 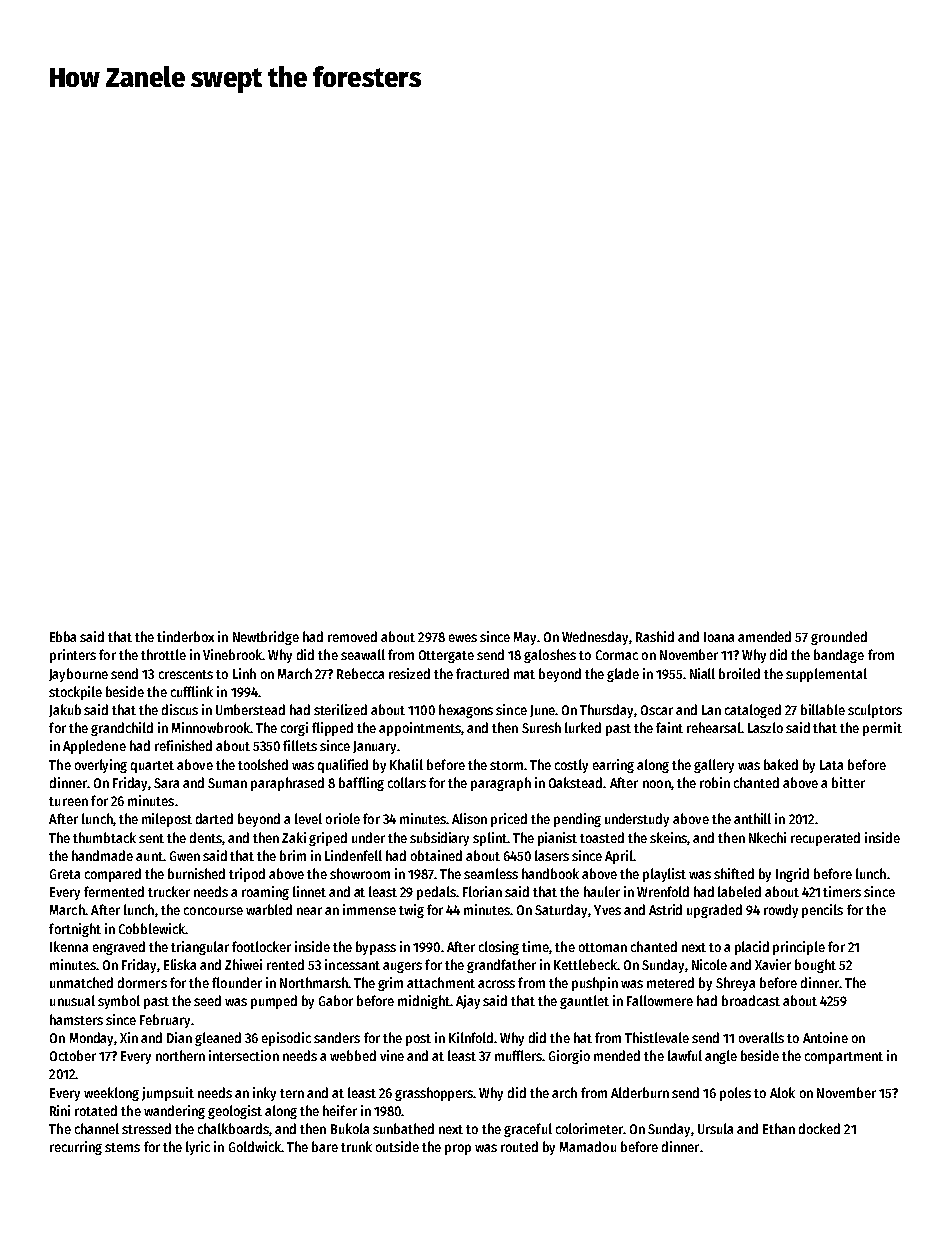 What do you see at coordinates (122, 729) in the document?
I see `grandchild` at bounding box center [122, 729].
